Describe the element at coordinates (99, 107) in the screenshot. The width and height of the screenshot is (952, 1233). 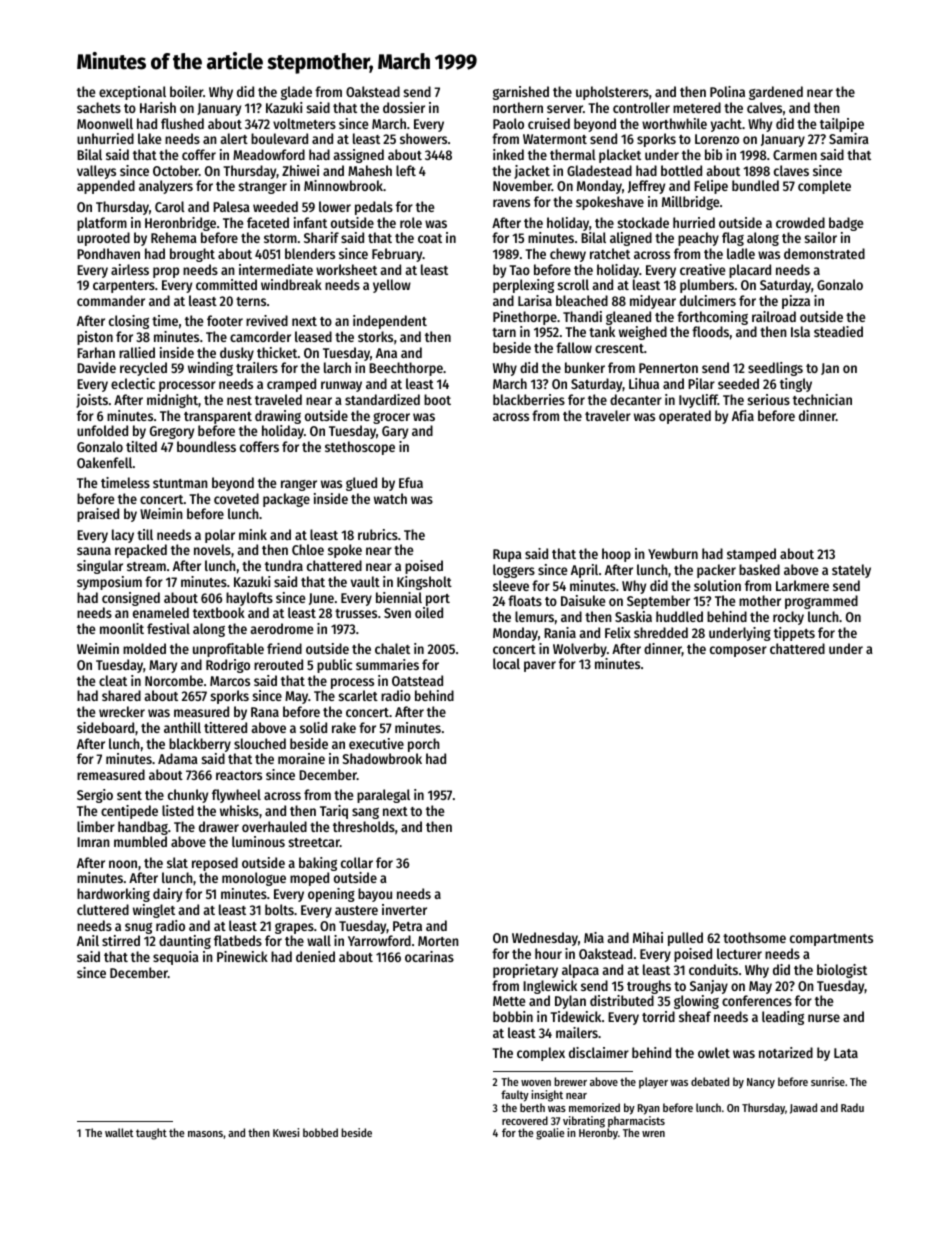
I see `sachets` at that location.
